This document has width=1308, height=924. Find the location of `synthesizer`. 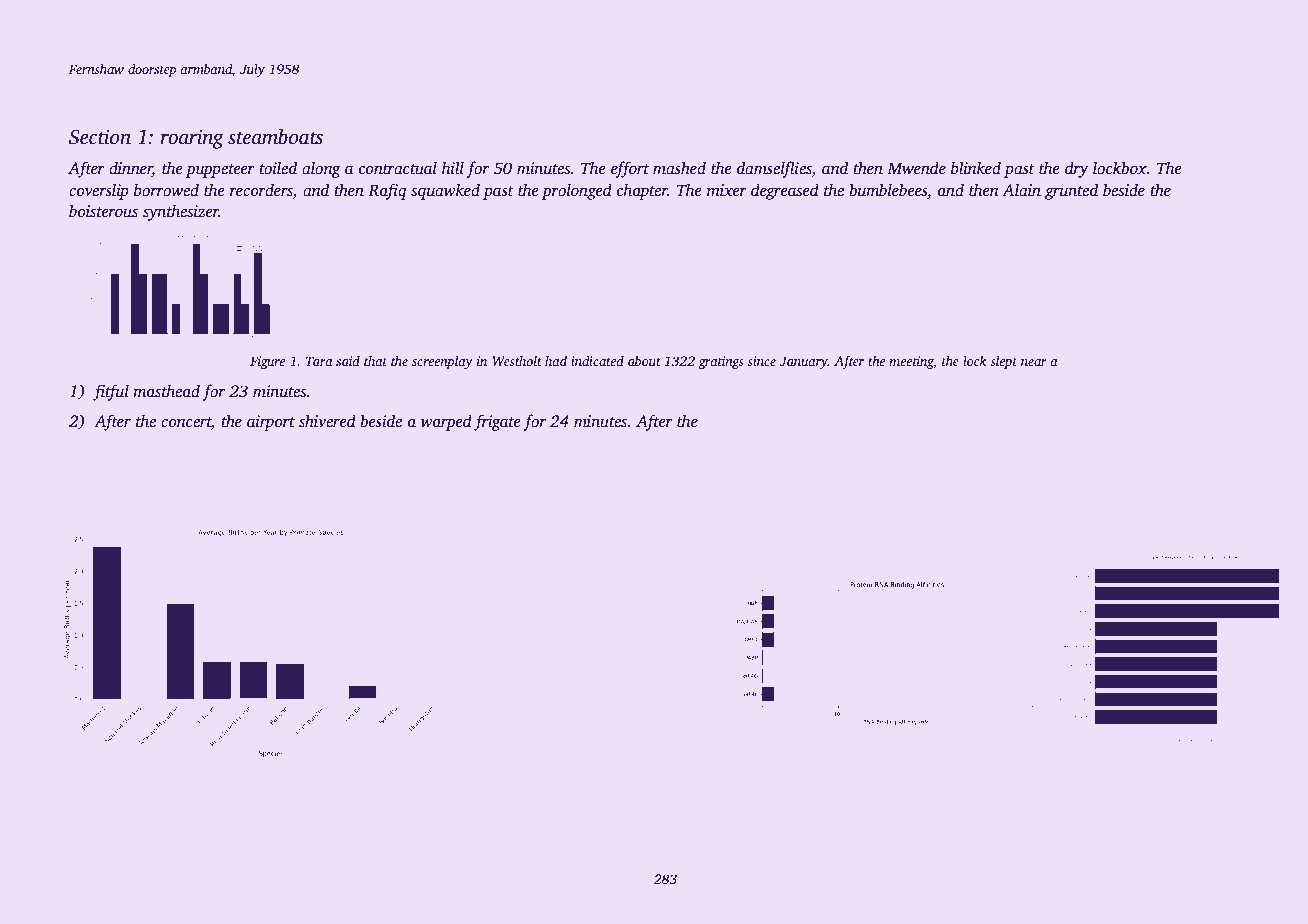

synthesizer is located at coordinates (181, 212).
